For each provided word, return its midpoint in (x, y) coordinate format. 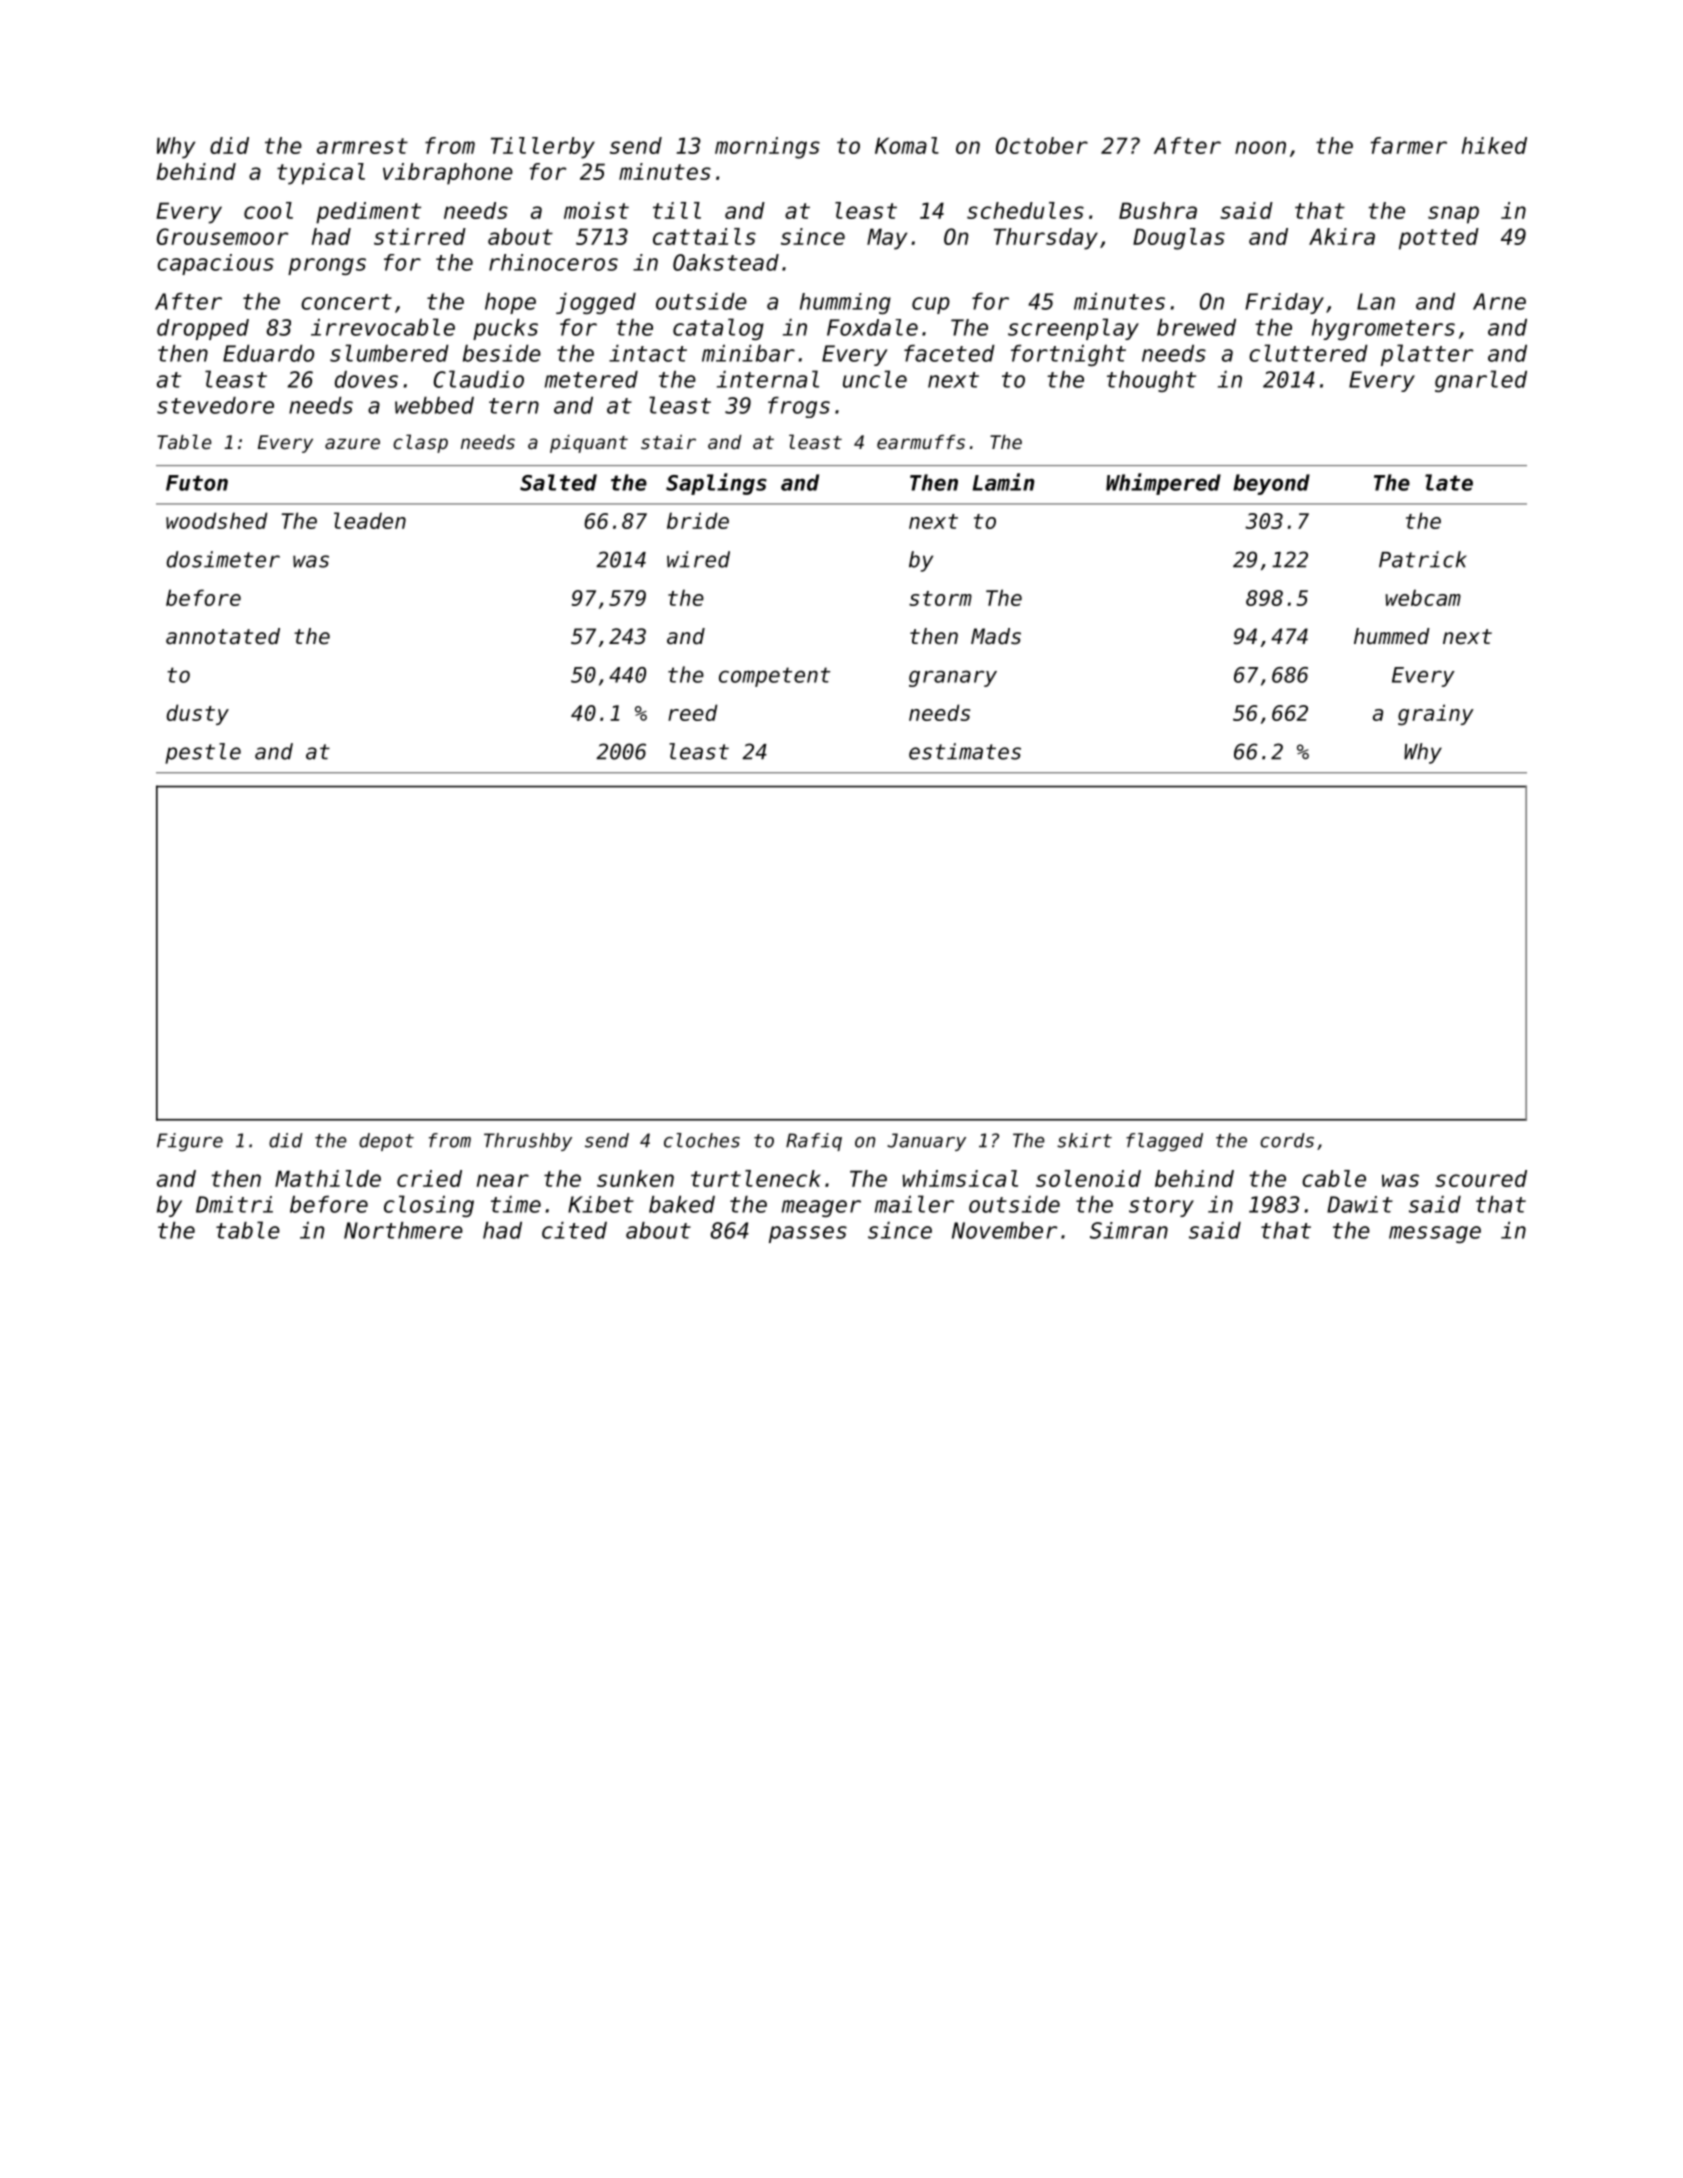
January (926, 1142)
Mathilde (328, 1178)
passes (808, 1234)
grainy (1436, 715)
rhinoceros (553, 262)
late (1449, 482)
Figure (190, 1142)
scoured (1481, 1178)
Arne (1499, 301)
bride (698, 520)
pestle (203, 753)
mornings (767, 148)
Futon (197, 483)
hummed (1392, 636)
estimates (965, 751)
